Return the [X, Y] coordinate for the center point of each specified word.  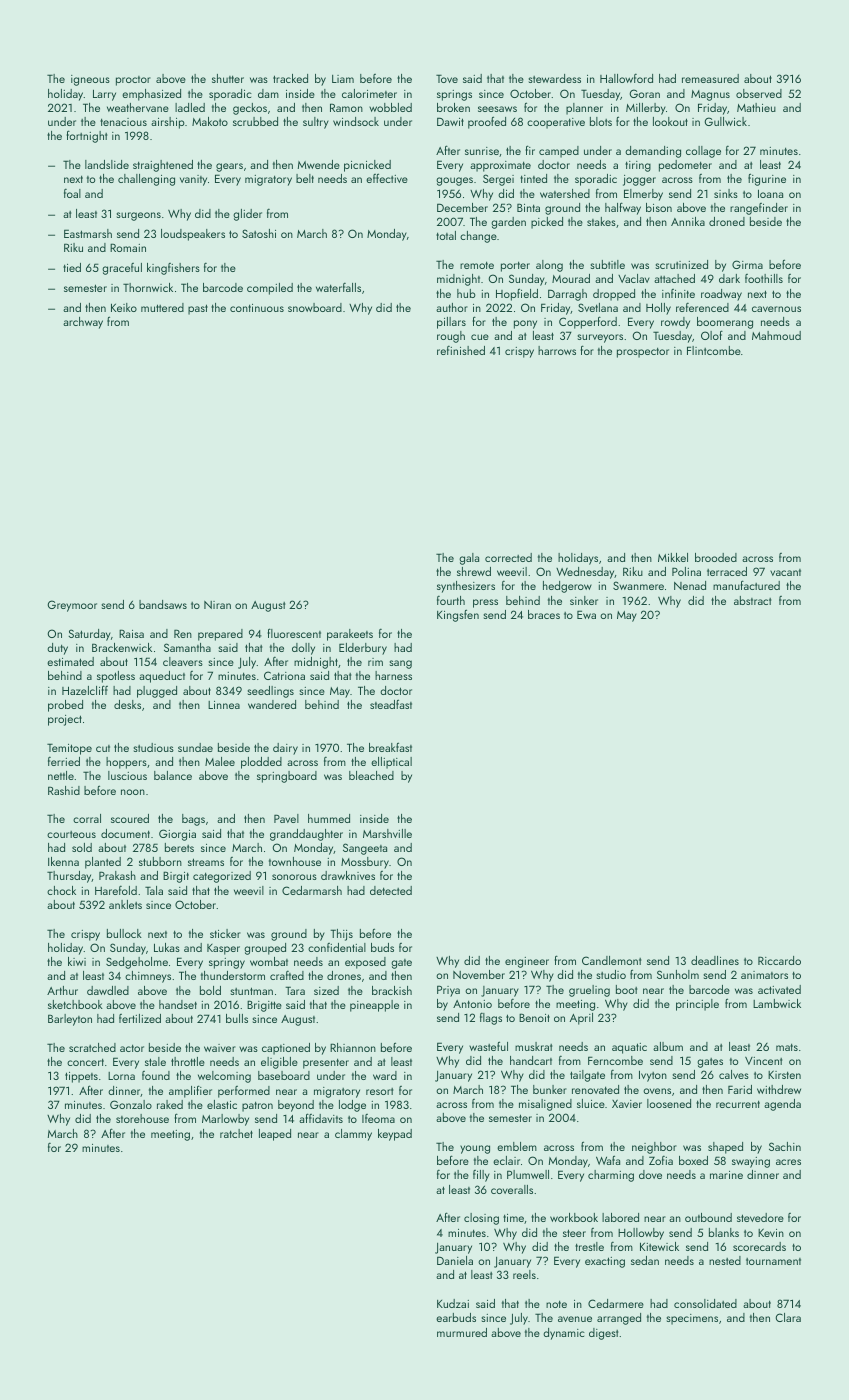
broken [453, 107]
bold [210, 990]
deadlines [715, 960]
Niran [217, 605]
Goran [645, 93]
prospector [643, 352]
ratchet [236, 1133]
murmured [462, 1332]
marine [726, 1175]
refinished [461, 350]
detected [391, 890]
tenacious [123, 122]
